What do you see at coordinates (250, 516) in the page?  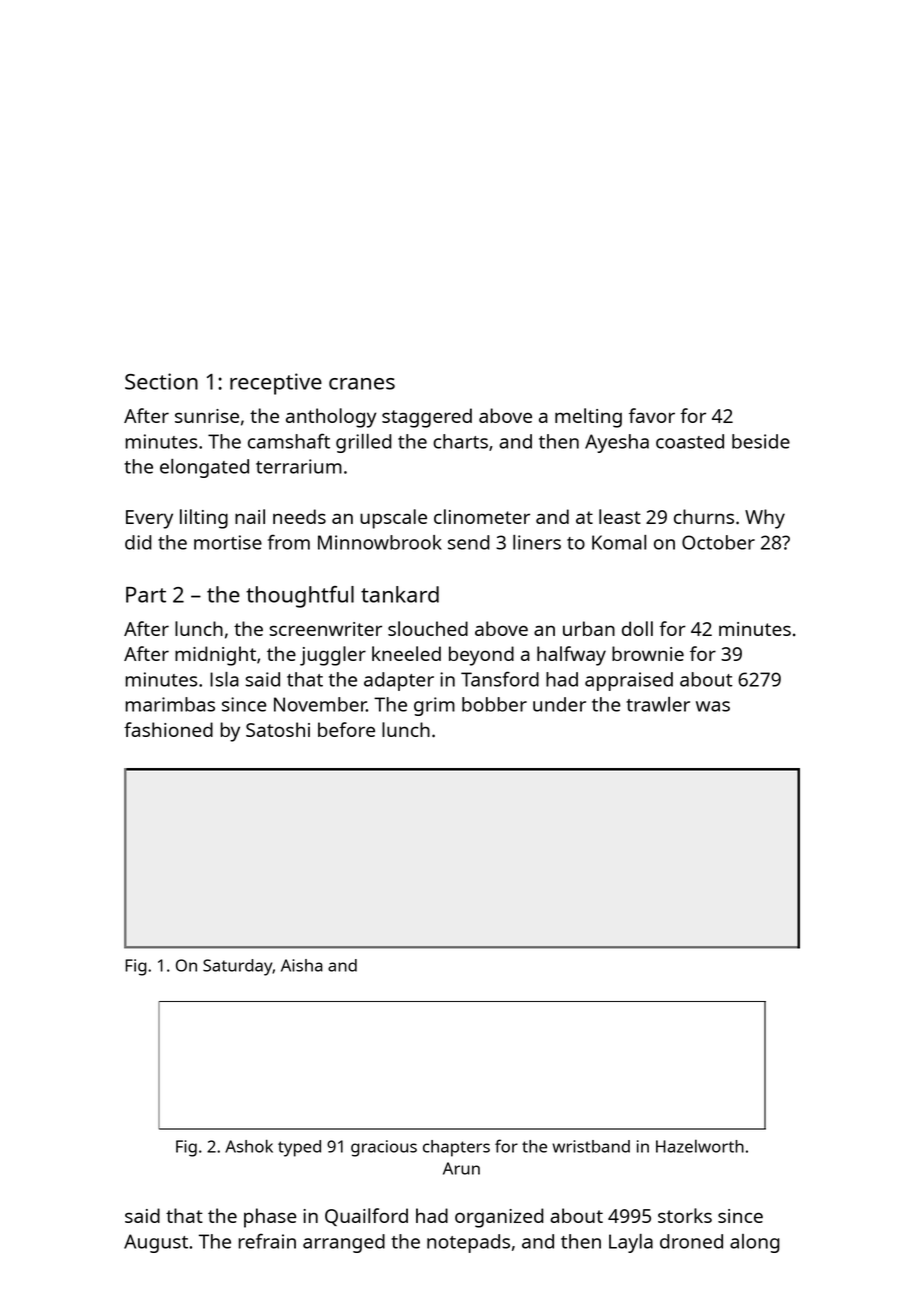 I see `nail` at bounding box center [250, 516].
